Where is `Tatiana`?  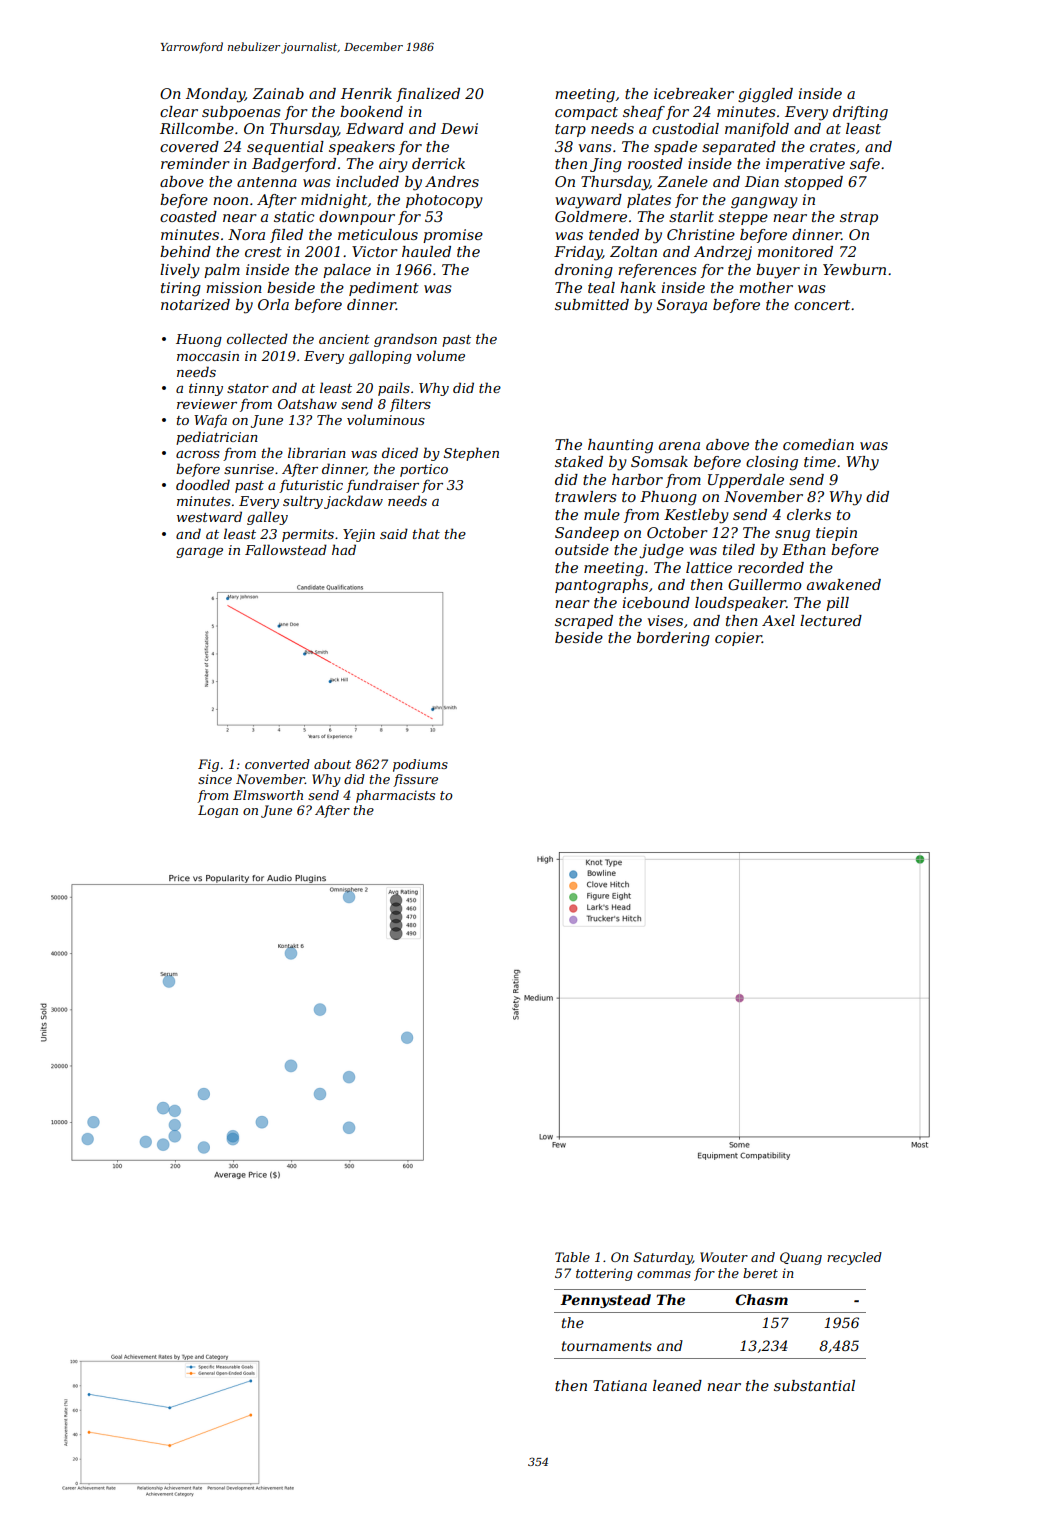
Tatiana is located at coordinates (620, 1385).
